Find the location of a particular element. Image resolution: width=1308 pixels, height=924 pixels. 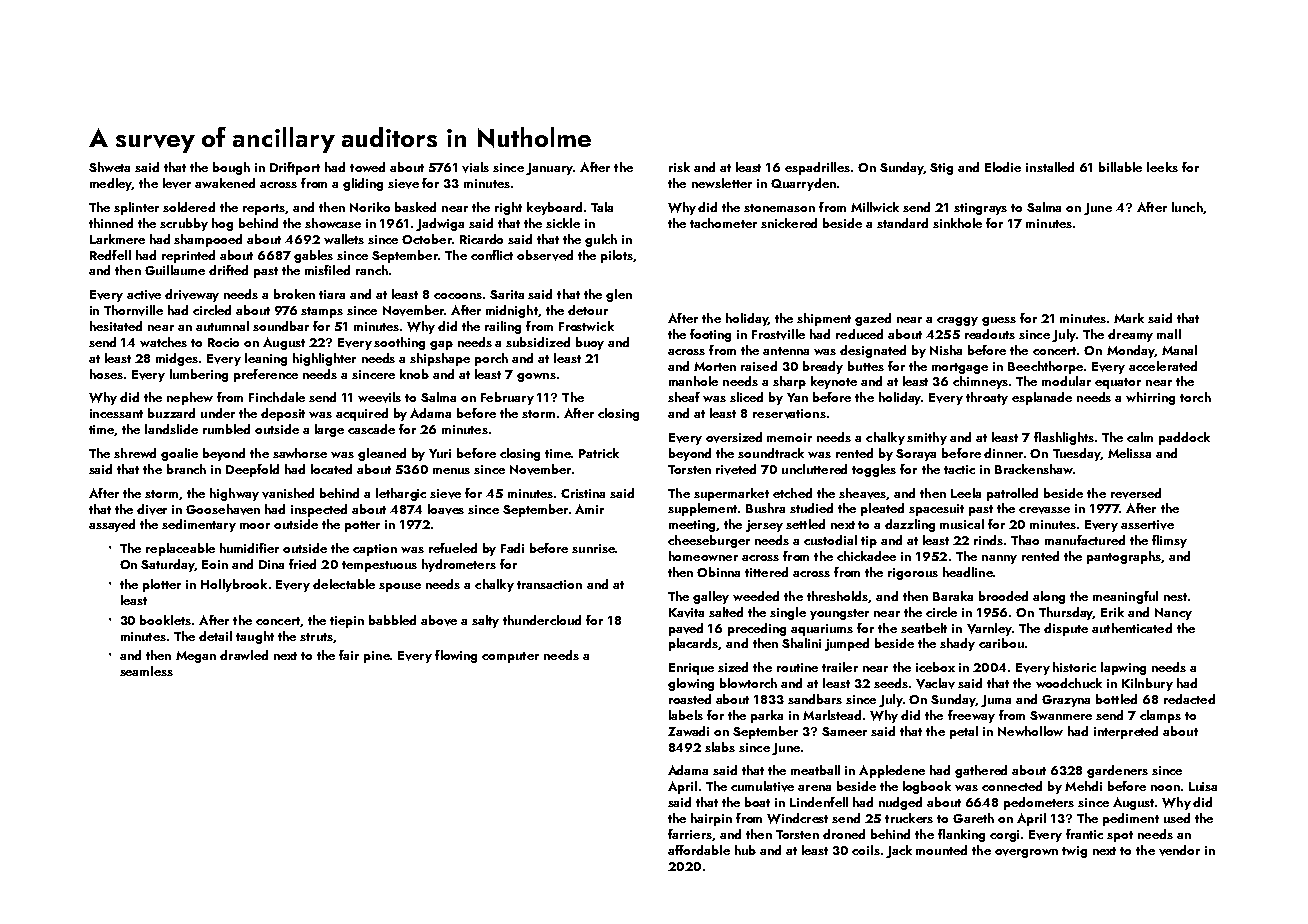

tip is located at coordinates (869, 542).
